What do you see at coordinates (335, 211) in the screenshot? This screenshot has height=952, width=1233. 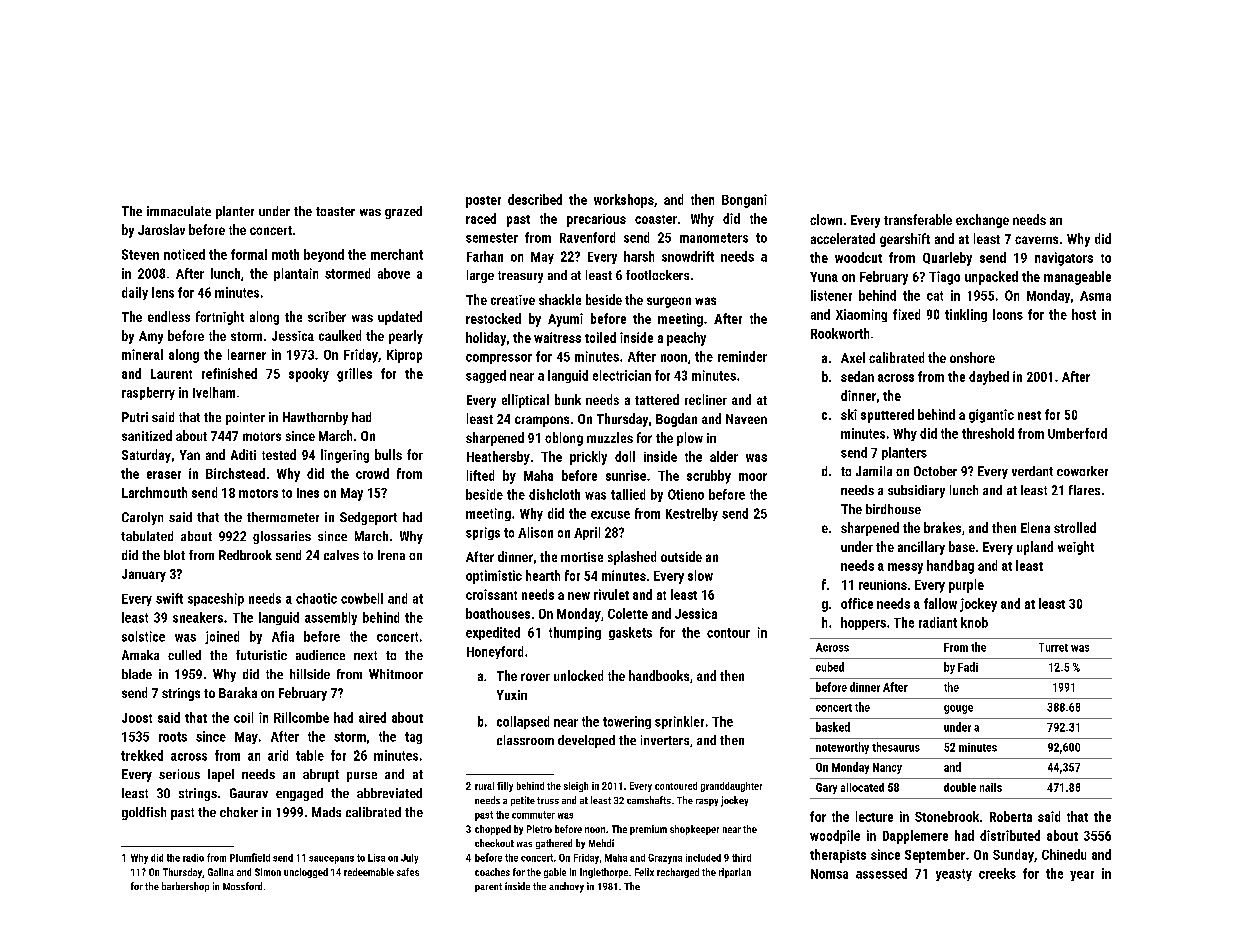 I see `toaster` at bounding box center [335, 211].
